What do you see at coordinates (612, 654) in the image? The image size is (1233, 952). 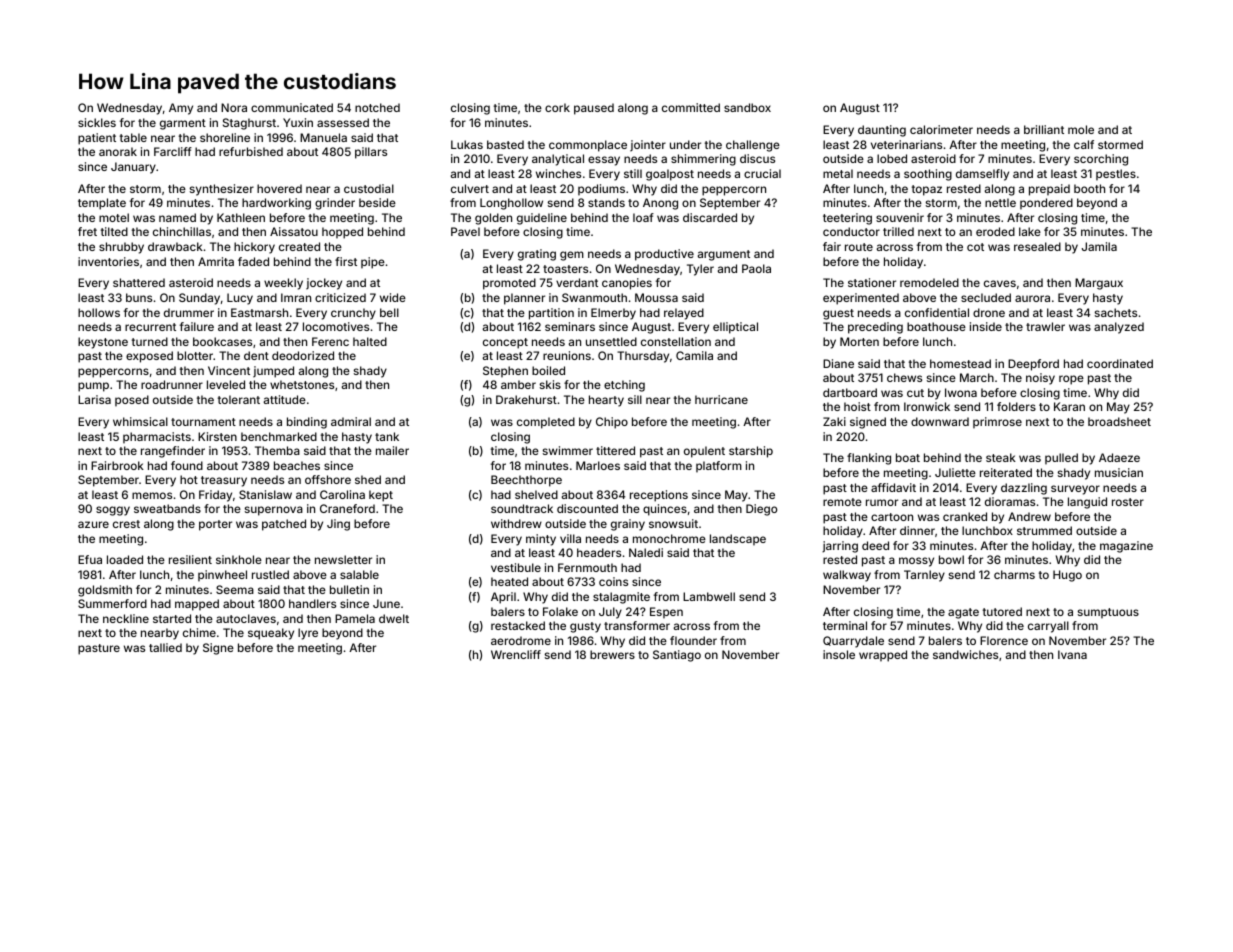 I see `brewers` at bounding box center [612, 654].
